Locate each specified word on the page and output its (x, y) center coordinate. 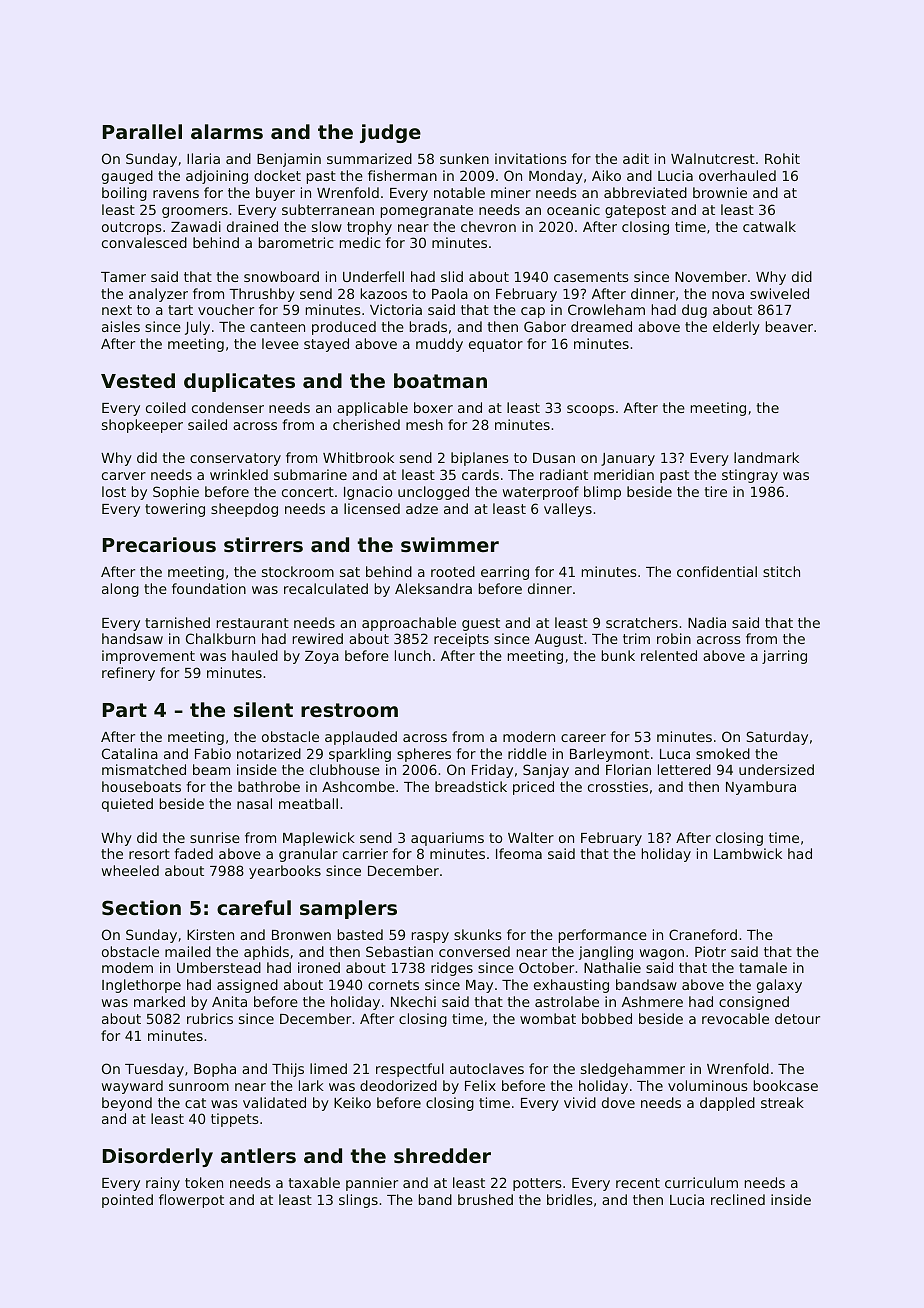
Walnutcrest (713, 158)
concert (308, 492)
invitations (531, 158)
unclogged (433, 493)
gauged (127, 177)
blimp (602, 493)
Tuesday (154, 1070)
